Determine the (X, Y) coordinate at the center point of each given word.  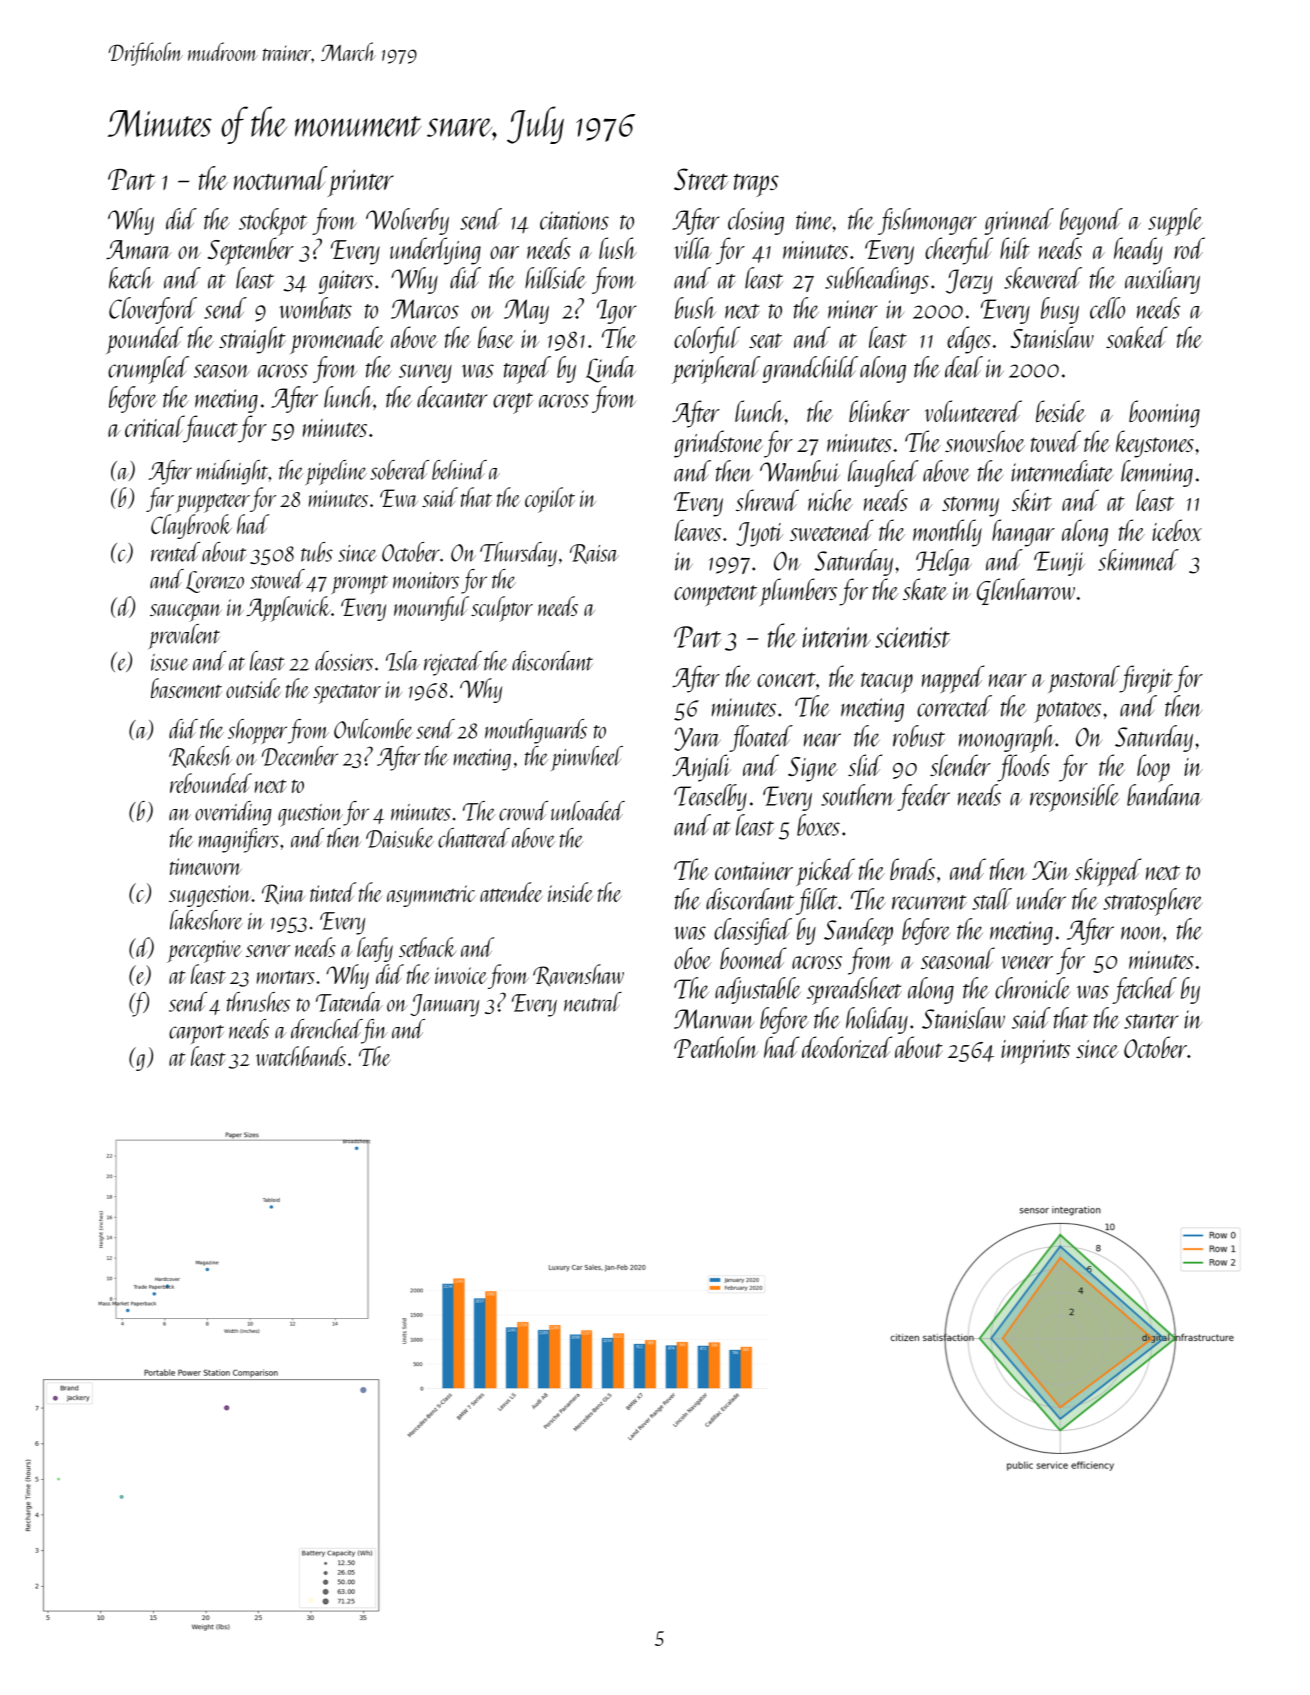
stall (992, 899)
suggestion (210, 896)
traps (756, 185)
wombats (315, 308)
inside (570, 892)
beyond (1091, 221)
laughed (883, 473)
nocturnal (281, 178)
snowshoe (985, 441)
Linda (611, 369)
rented (175, 552)
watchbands (301, 1056)
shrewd (767, 500)
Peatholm (716, 1047)
